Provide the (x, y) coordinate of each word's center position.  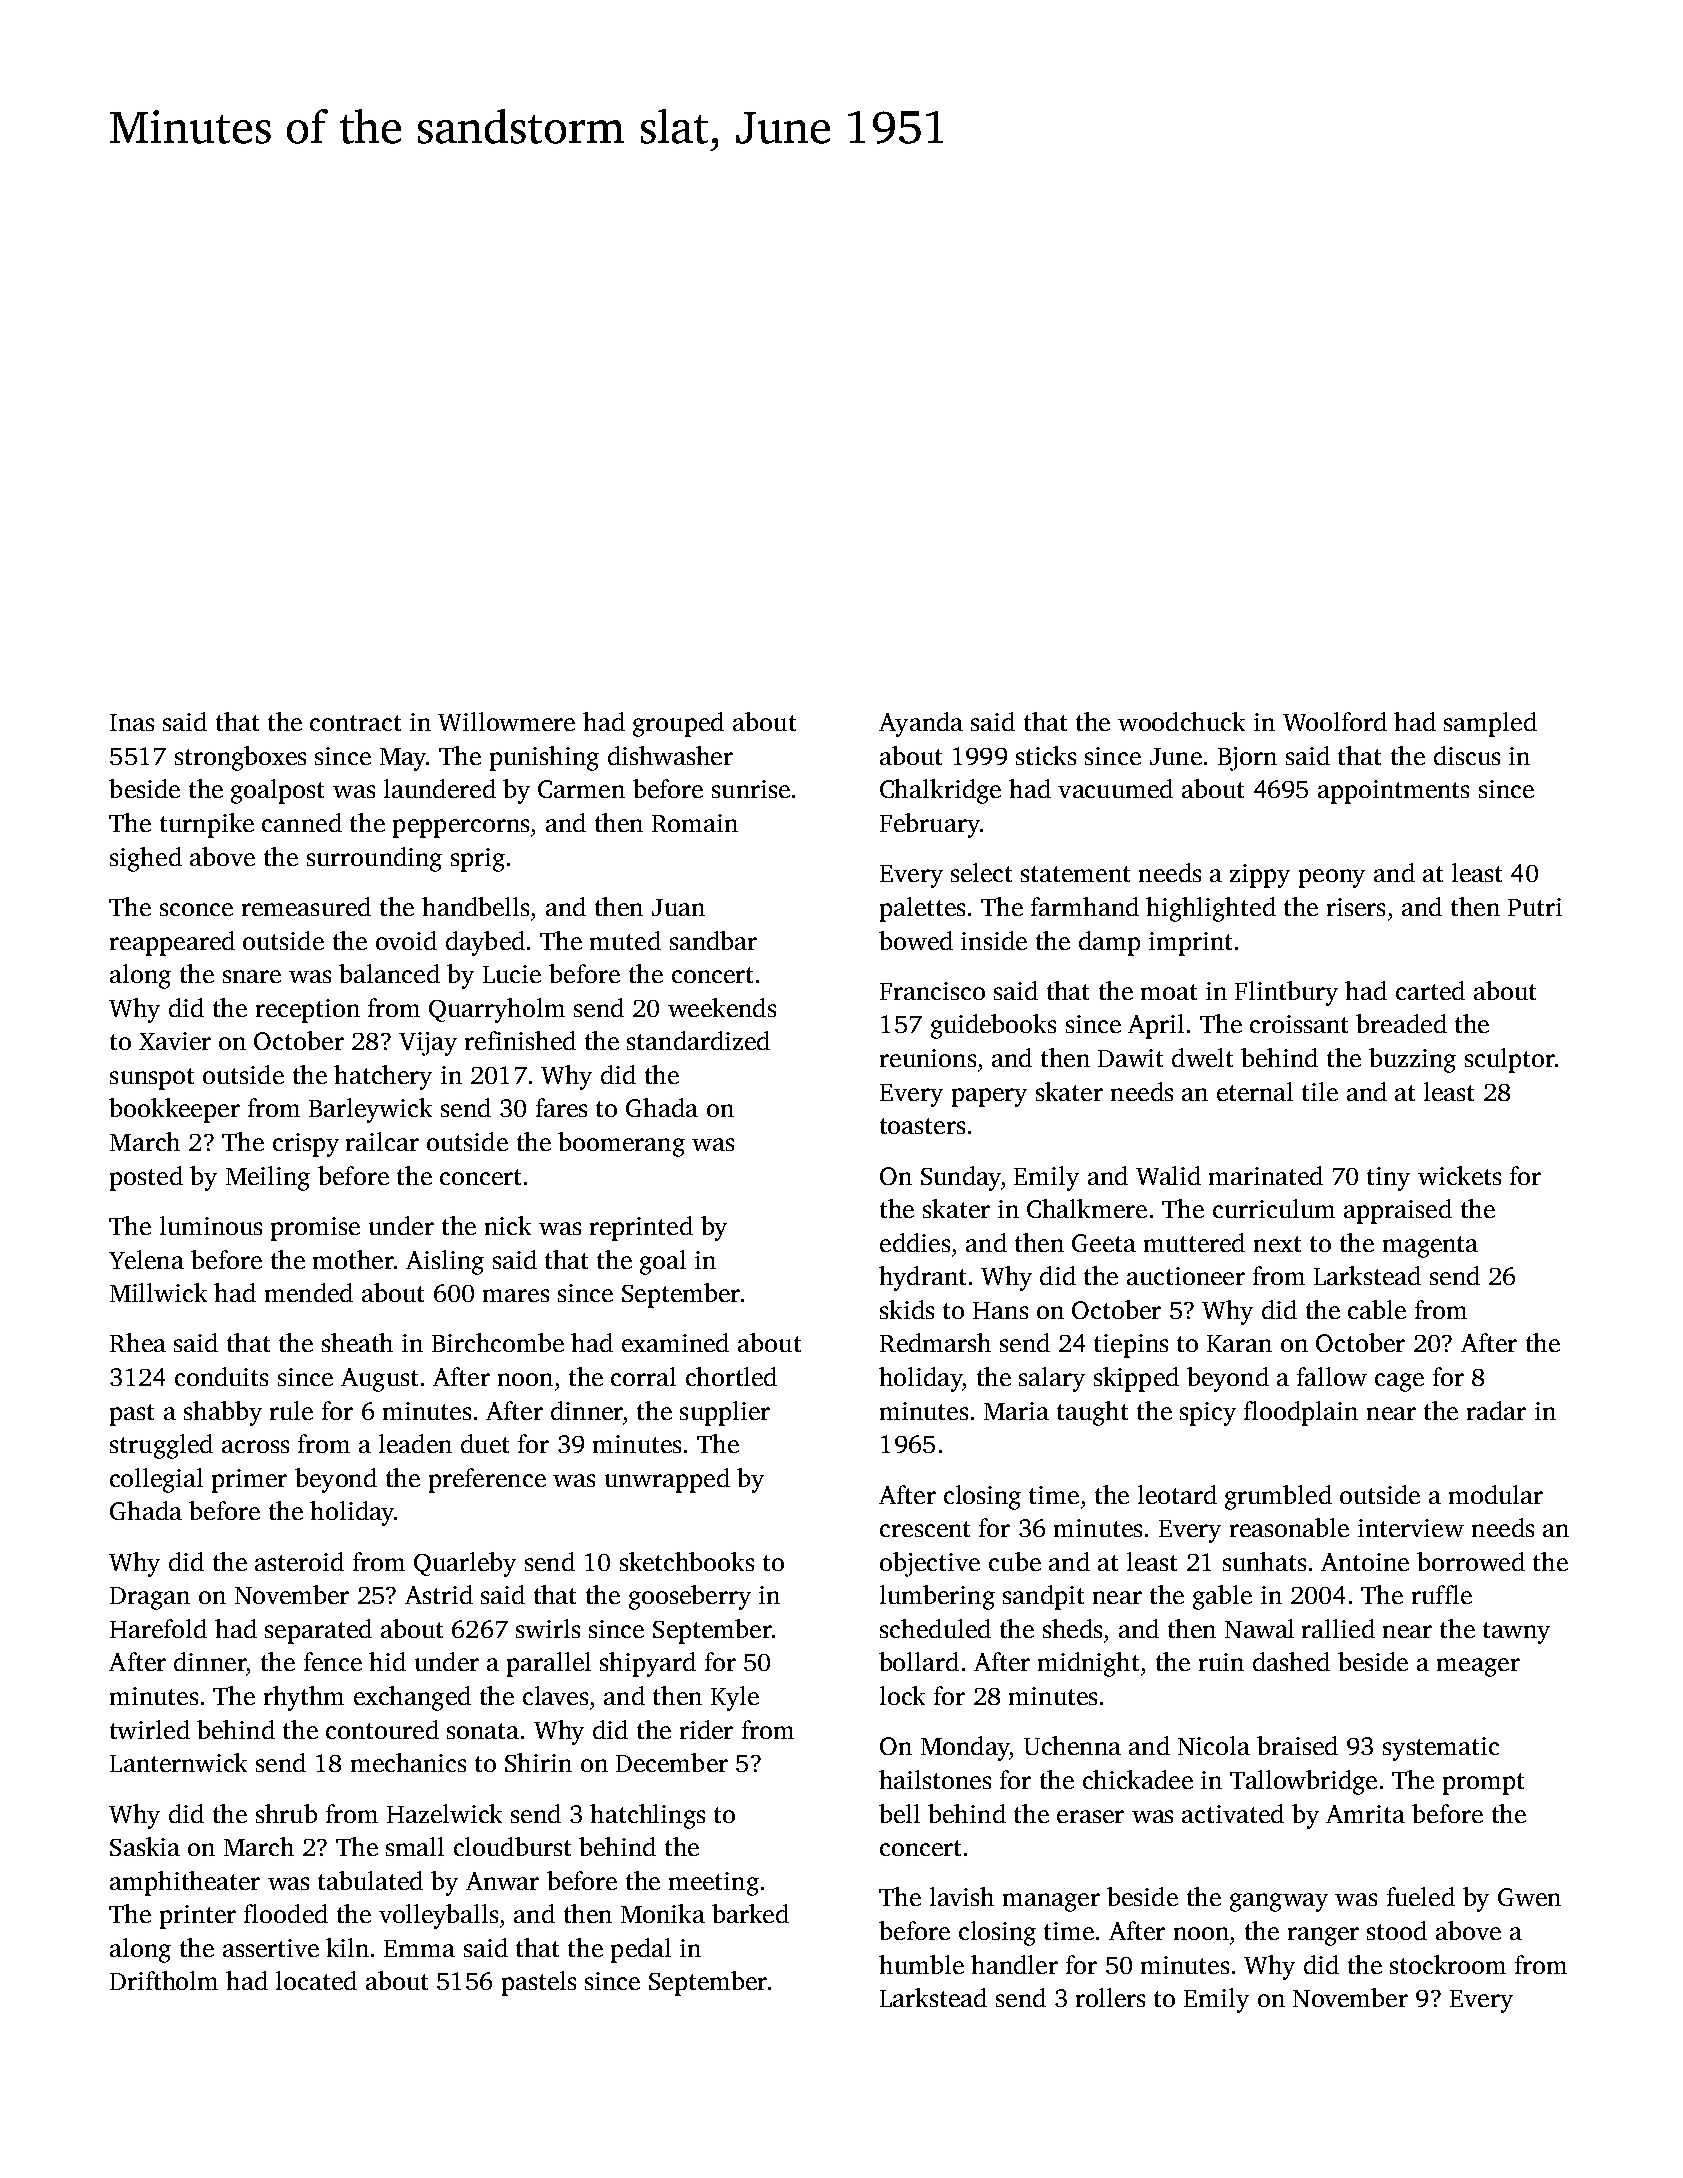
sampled (1490, 724)
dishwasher (670, 755)
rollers (1110, 1997)
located (316, 1980)
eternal (1255, 1091)
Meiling (268, 1178)
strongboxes (240, 758)
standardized (698, 1040)
